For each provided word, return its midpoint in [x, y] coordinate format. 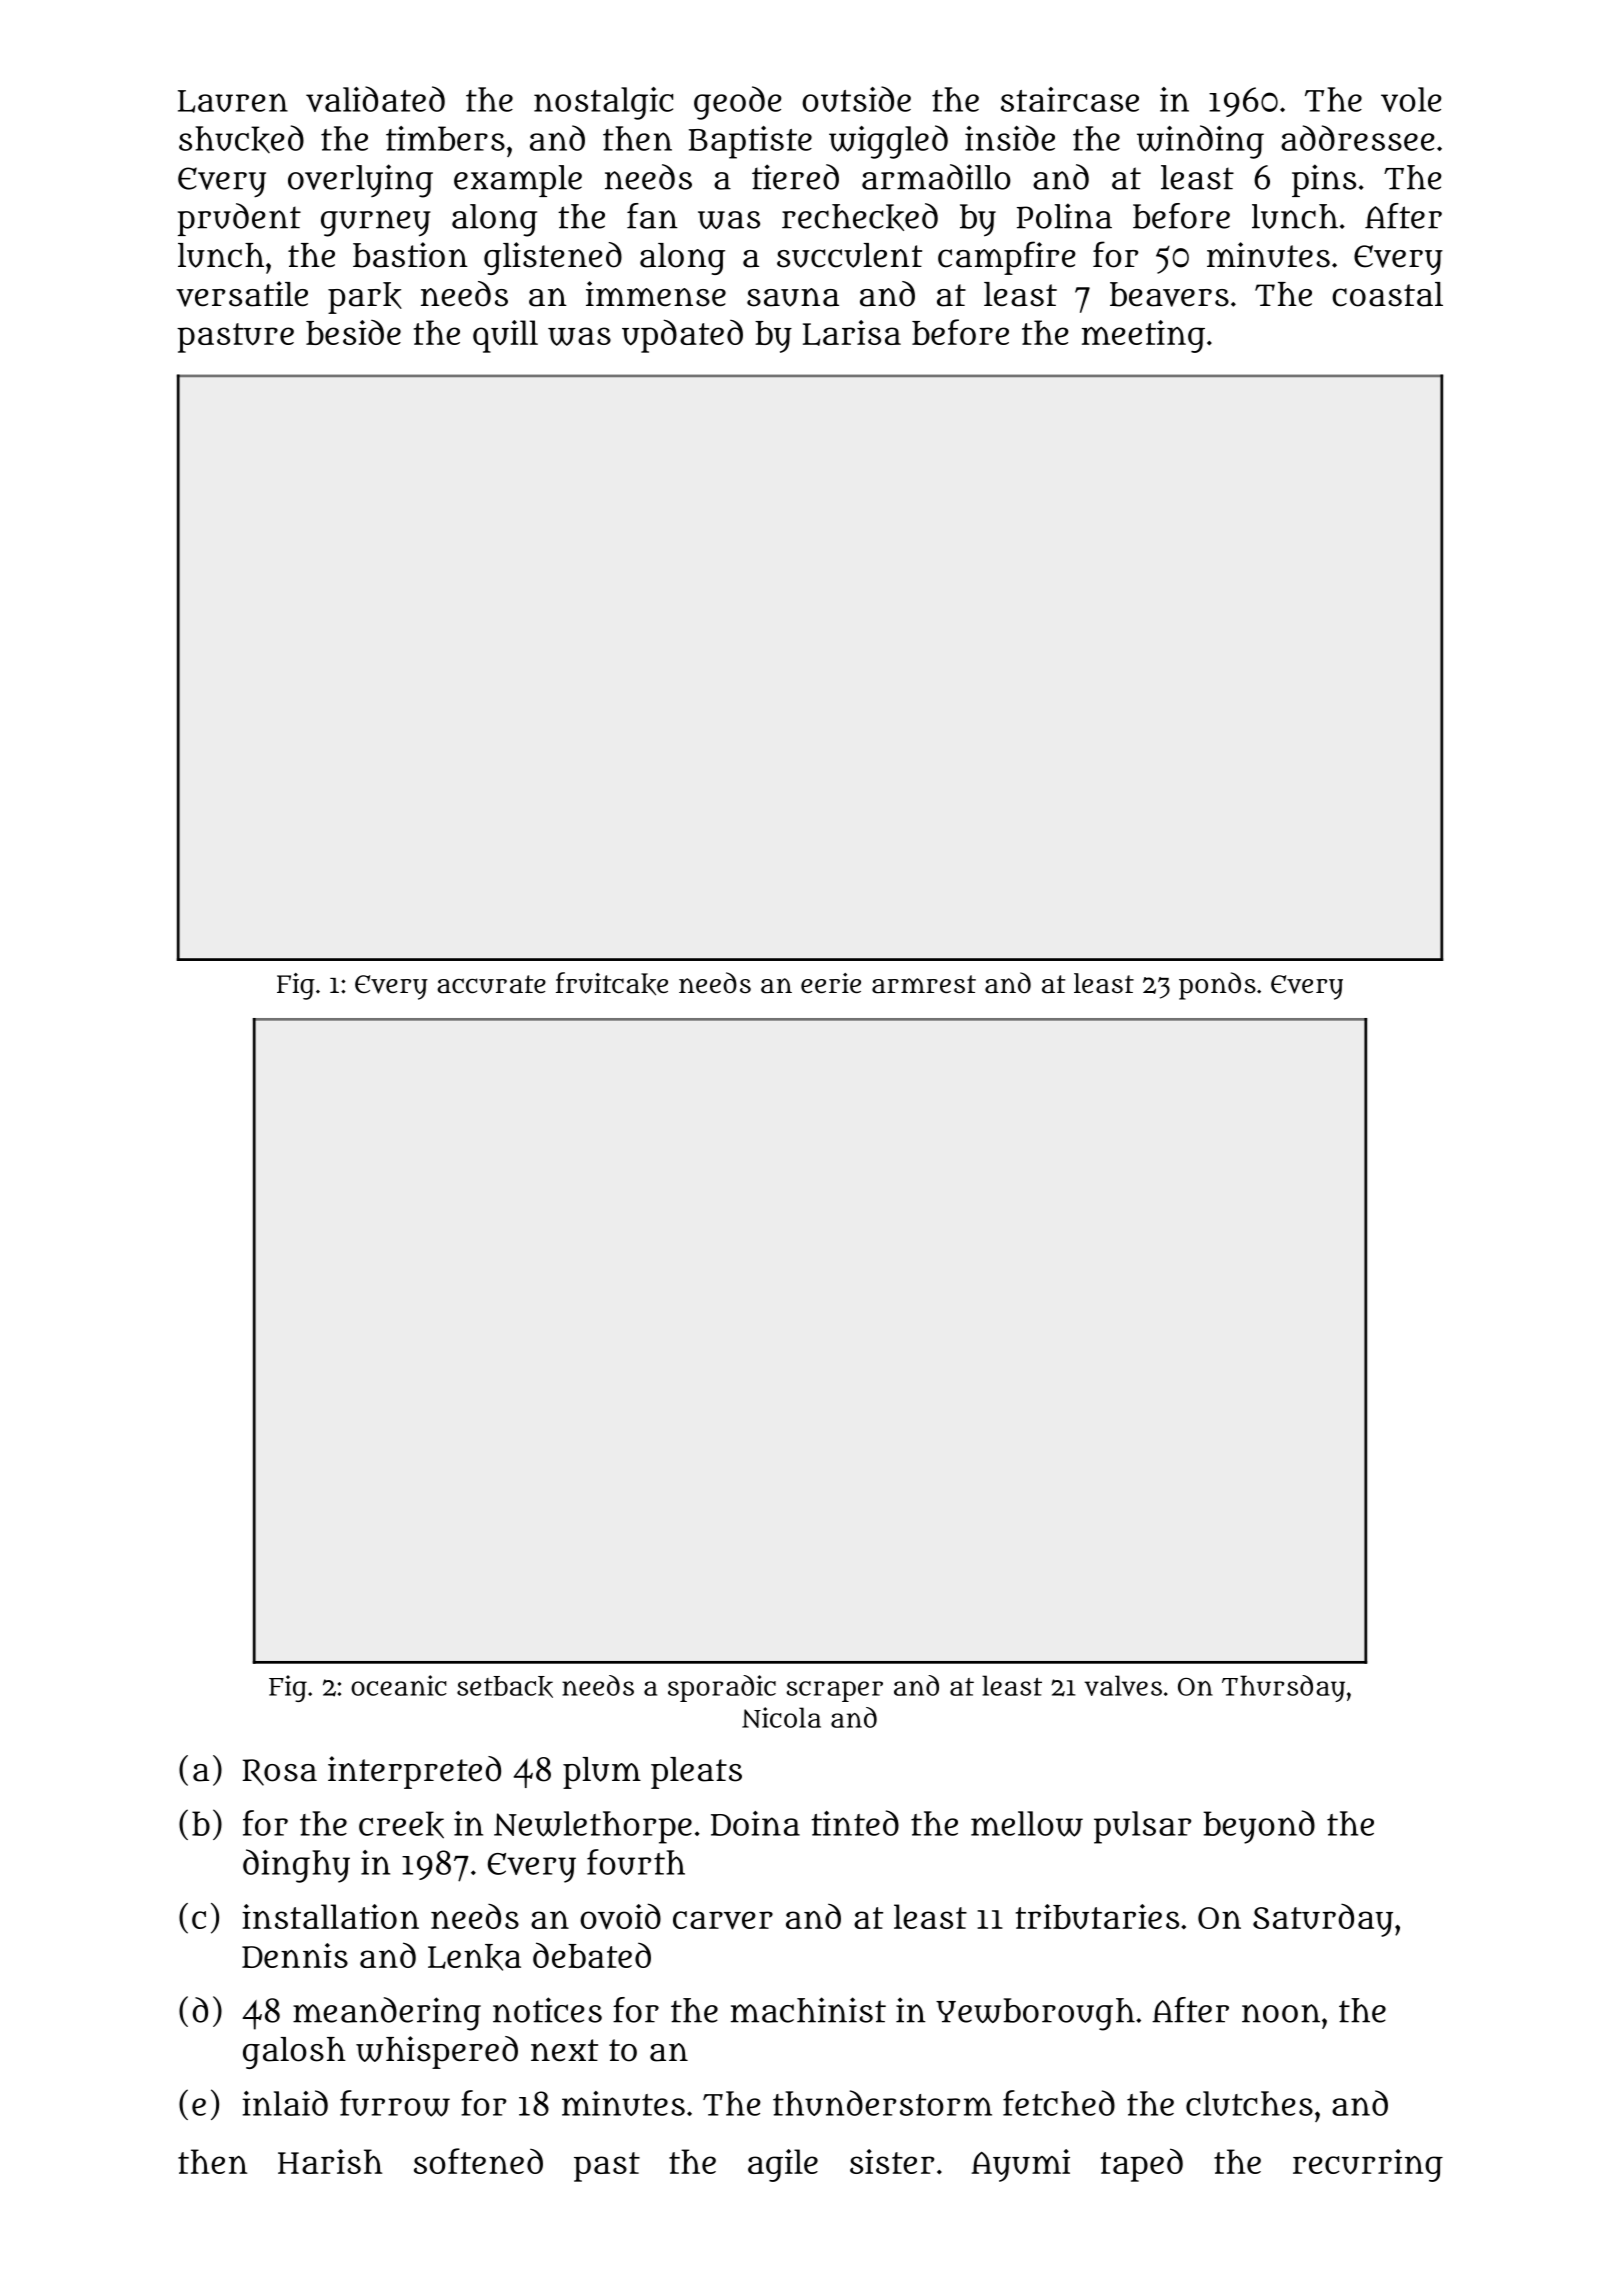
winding [1200, 142]
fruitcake [612, 984]
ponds [1217, 986]
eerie [831, 983]
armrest [924, 984]
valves [1123, 1685]
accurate [491, 984]
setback [505, 1687]
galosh [294, 2053]
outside [856, 99]
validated [375, 99]
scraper [834, 1691]
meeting [1143, 336]
